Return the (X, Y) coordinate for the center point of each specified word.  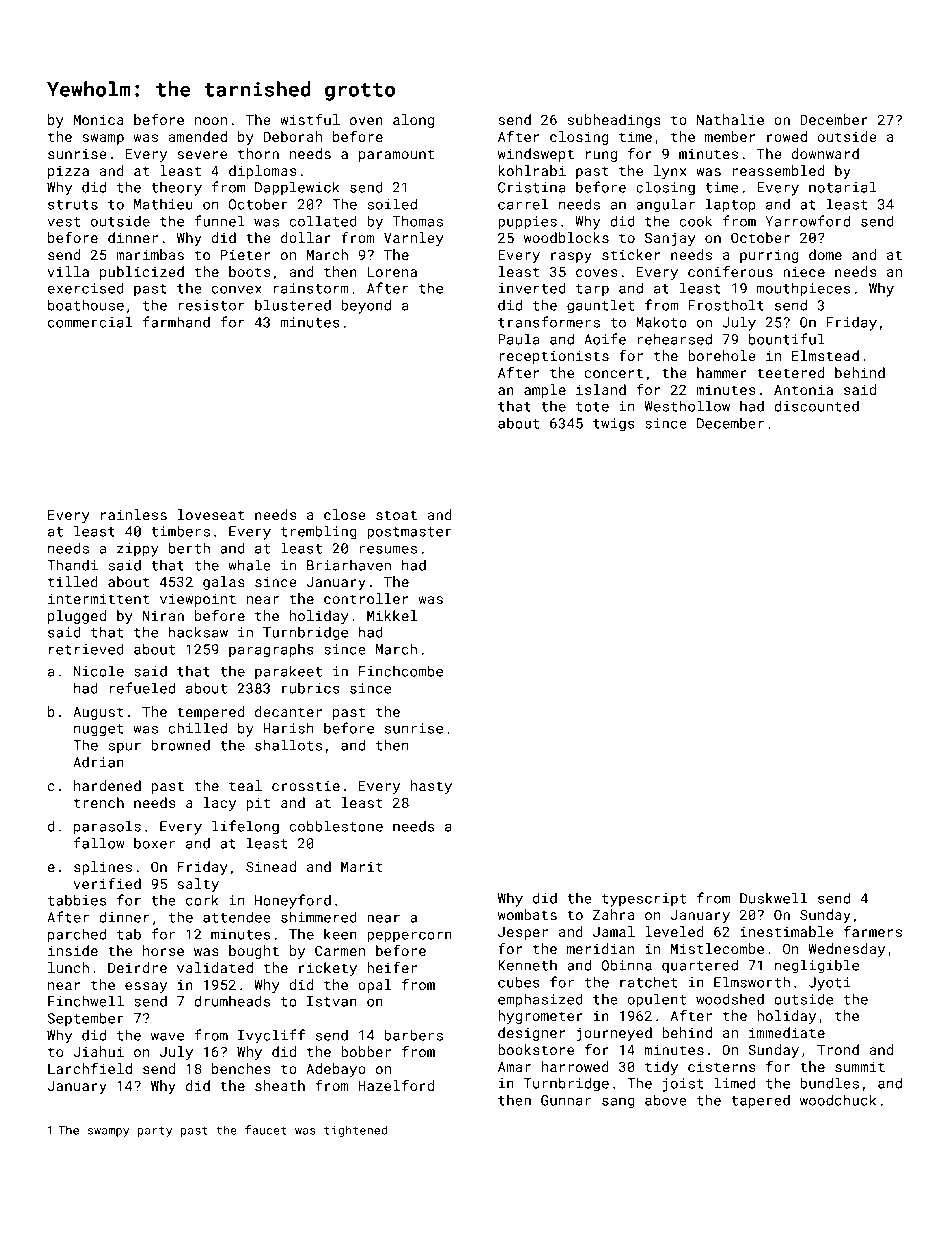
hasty (431, 787)
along (413, 121)
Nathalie (730, 119)
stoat (396, 515)
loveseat (210, 514)
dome (825, 254)
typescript (644, 900)
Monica (99, 119)
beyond (366, 306)
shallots (288, 745)
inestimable (786, 931)
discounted (816, 406)
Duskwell (773, 898)
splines (103, 868)
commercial (90, 322)
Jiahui (98, 1051)
